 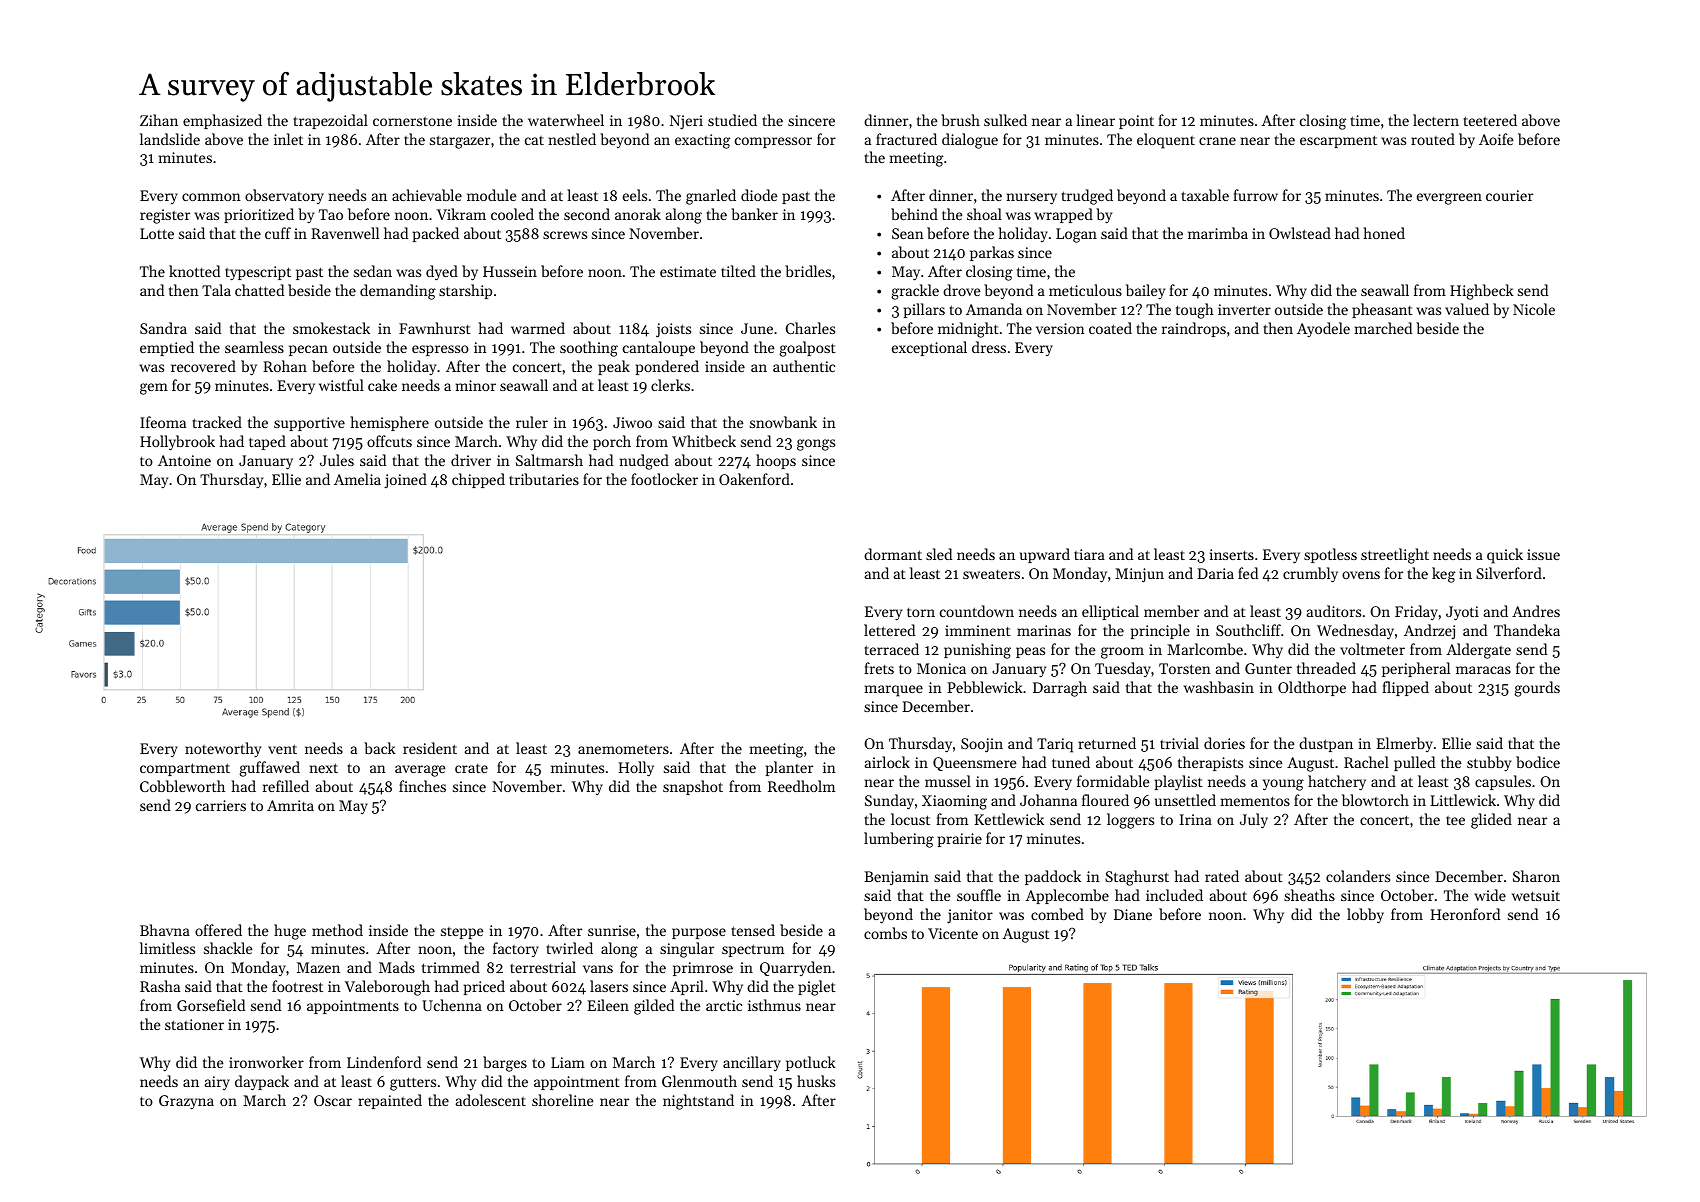 What do you see at coordinates (1358, 876) in the page?
I see `colanders` at bounding box center [1358, 876].
